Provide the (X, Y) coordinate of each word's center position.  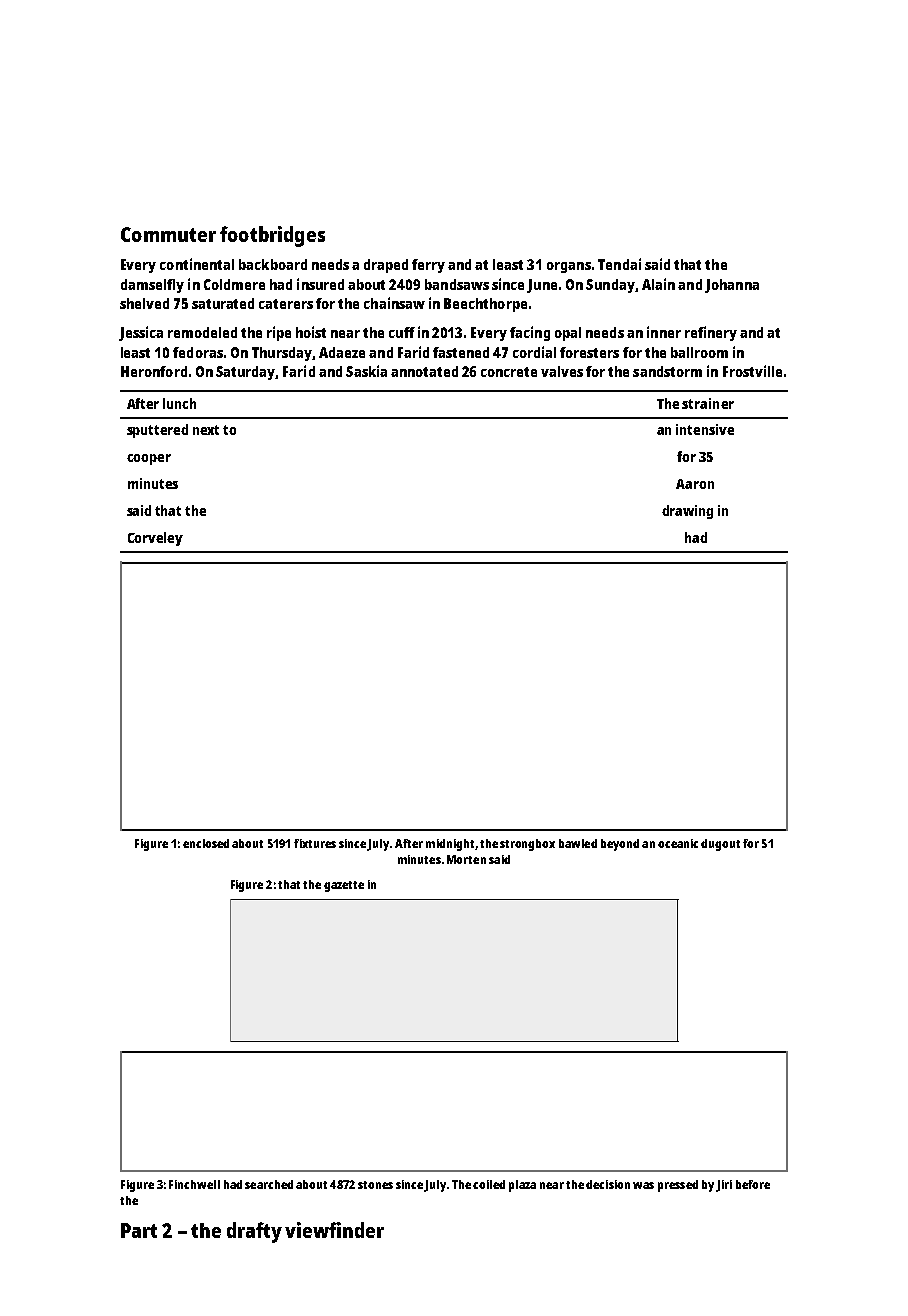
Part (139, 1230)
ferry (428, 266)
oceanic (678, 843)
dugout (720, 845)
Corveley (155, 539)
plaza (522, 1186)
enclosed (206, 843)
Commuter (168, 234)
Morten (466, 859)
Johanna (732, 286)
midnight (450, 845)
